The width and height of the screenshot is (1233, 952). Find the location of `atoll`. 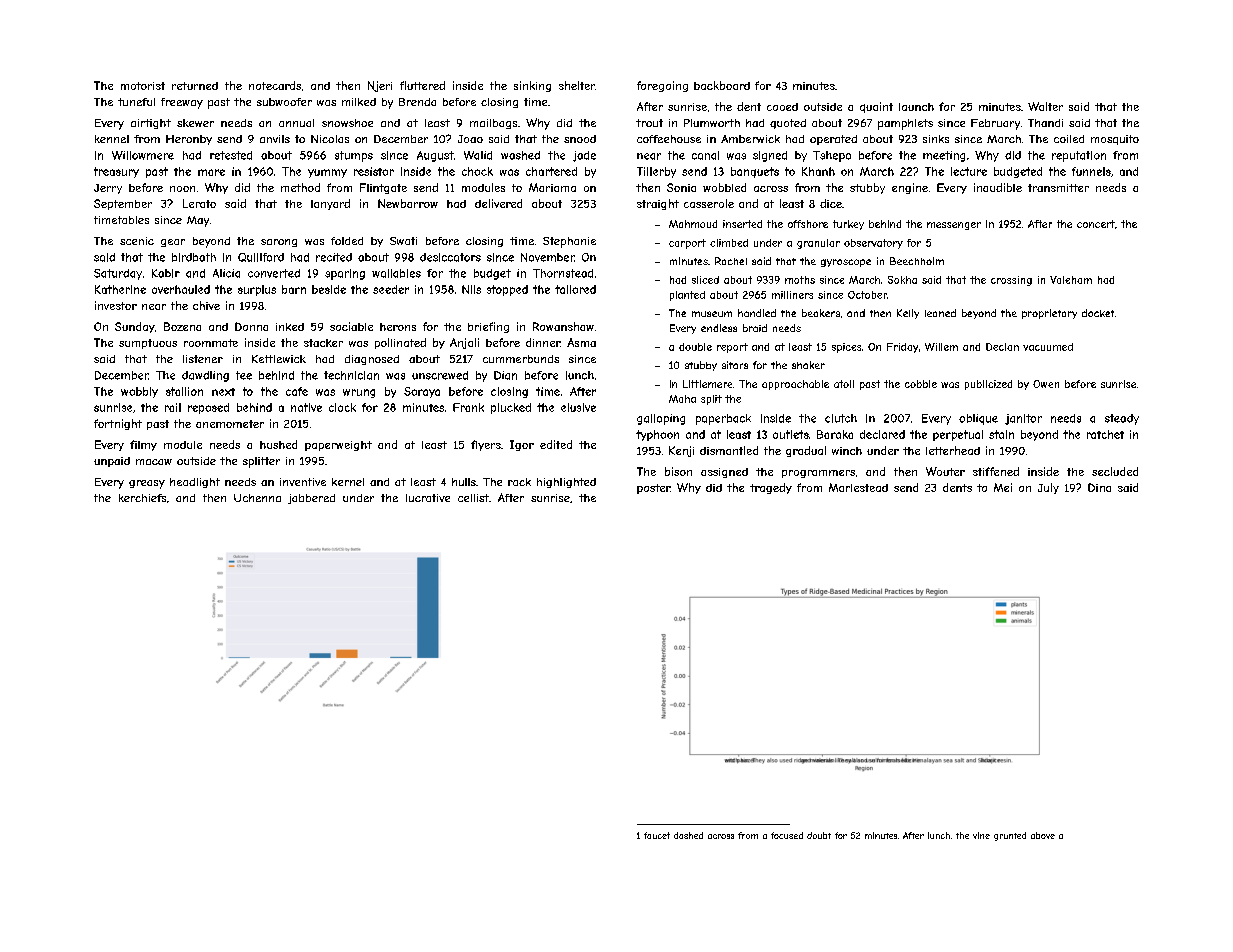

atoll is located at coordinates (844, 384).
